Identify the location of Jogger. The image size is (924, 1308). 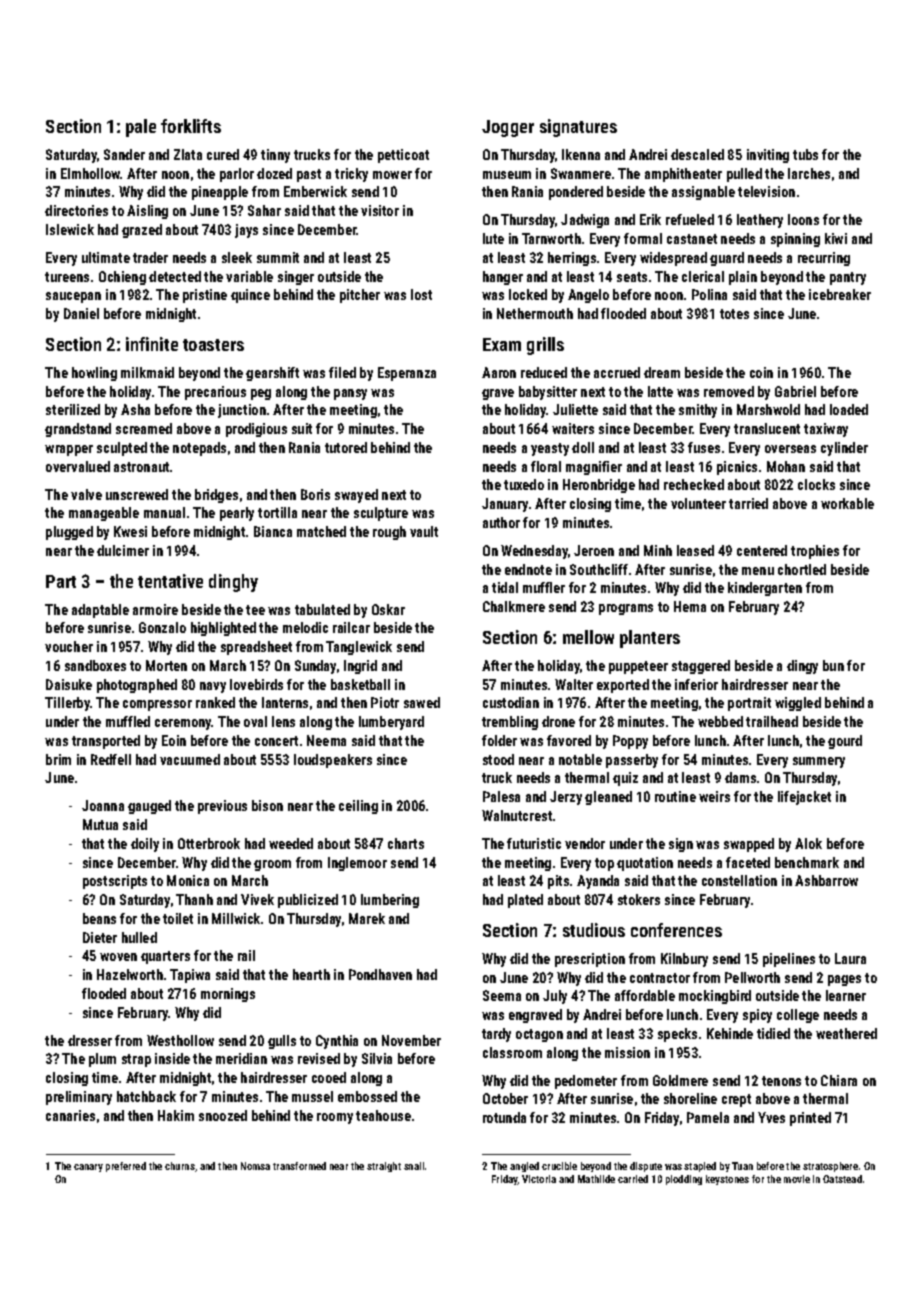
(508, 128).
